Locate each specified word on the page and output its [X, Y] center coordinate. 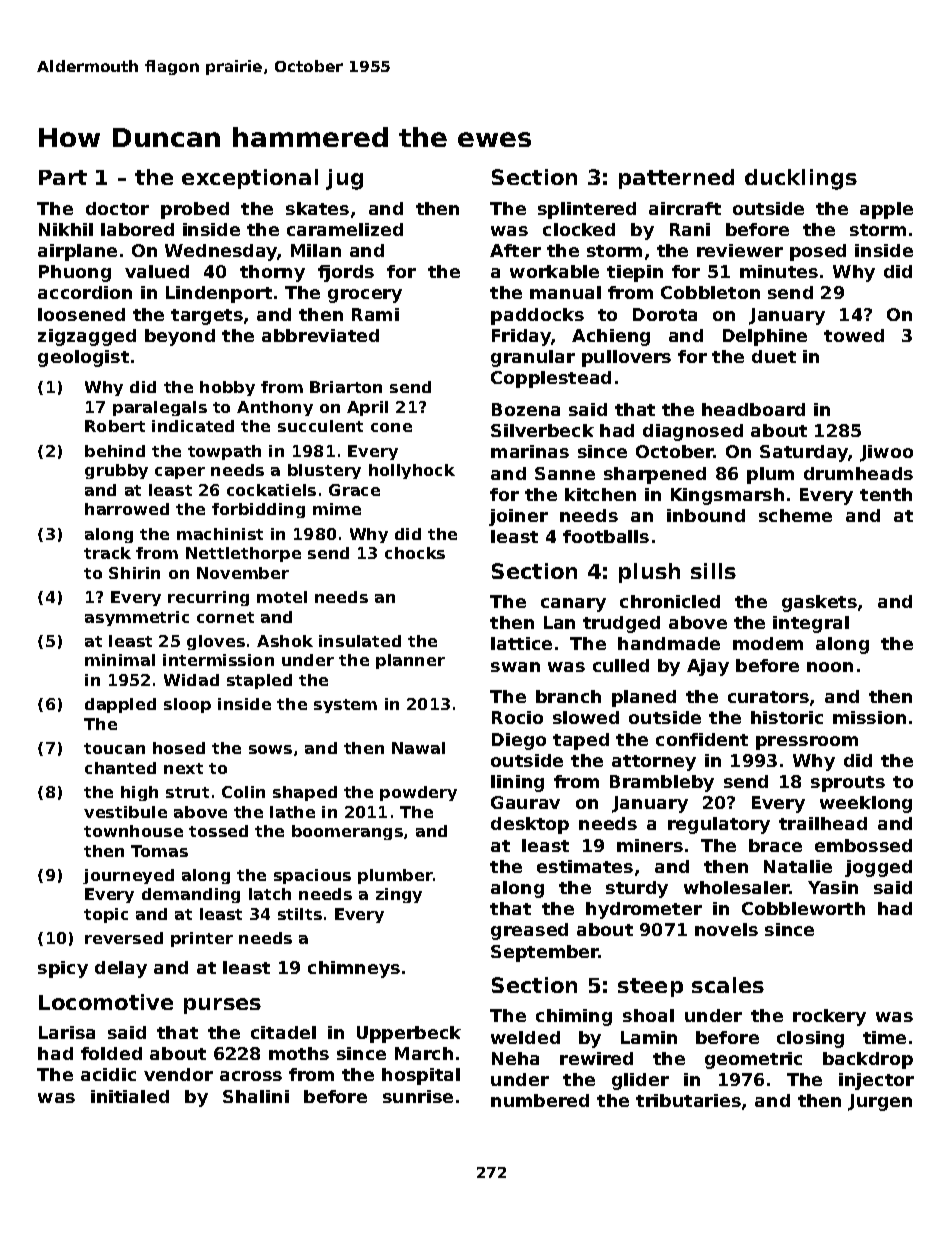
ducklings [801, 179]
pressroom [807, 743]
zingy [399, 895]
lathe [292, 812]
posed [818, 252]
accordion [85, 292]
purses [222, 1006]
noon [830, 667]
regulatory [719, 825]
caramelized [345, 229]
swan [515, 667]
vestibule [125, 812]
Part [63, 177]
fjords [346, 273]
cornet [225, 617]
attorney [654, 763]
